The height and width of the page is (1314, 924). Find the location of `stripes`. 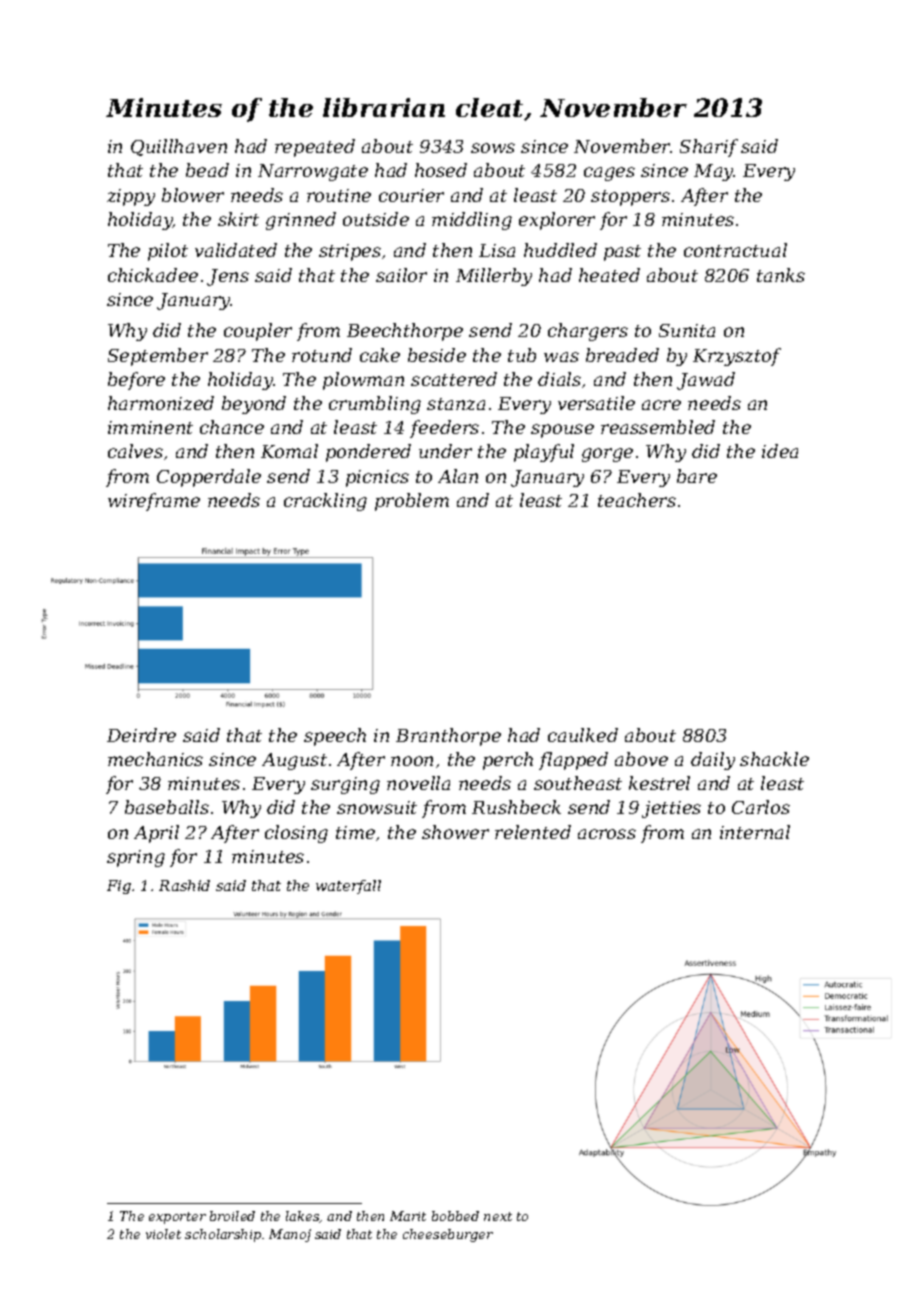

stripes is located at coordinates (350, 252).
